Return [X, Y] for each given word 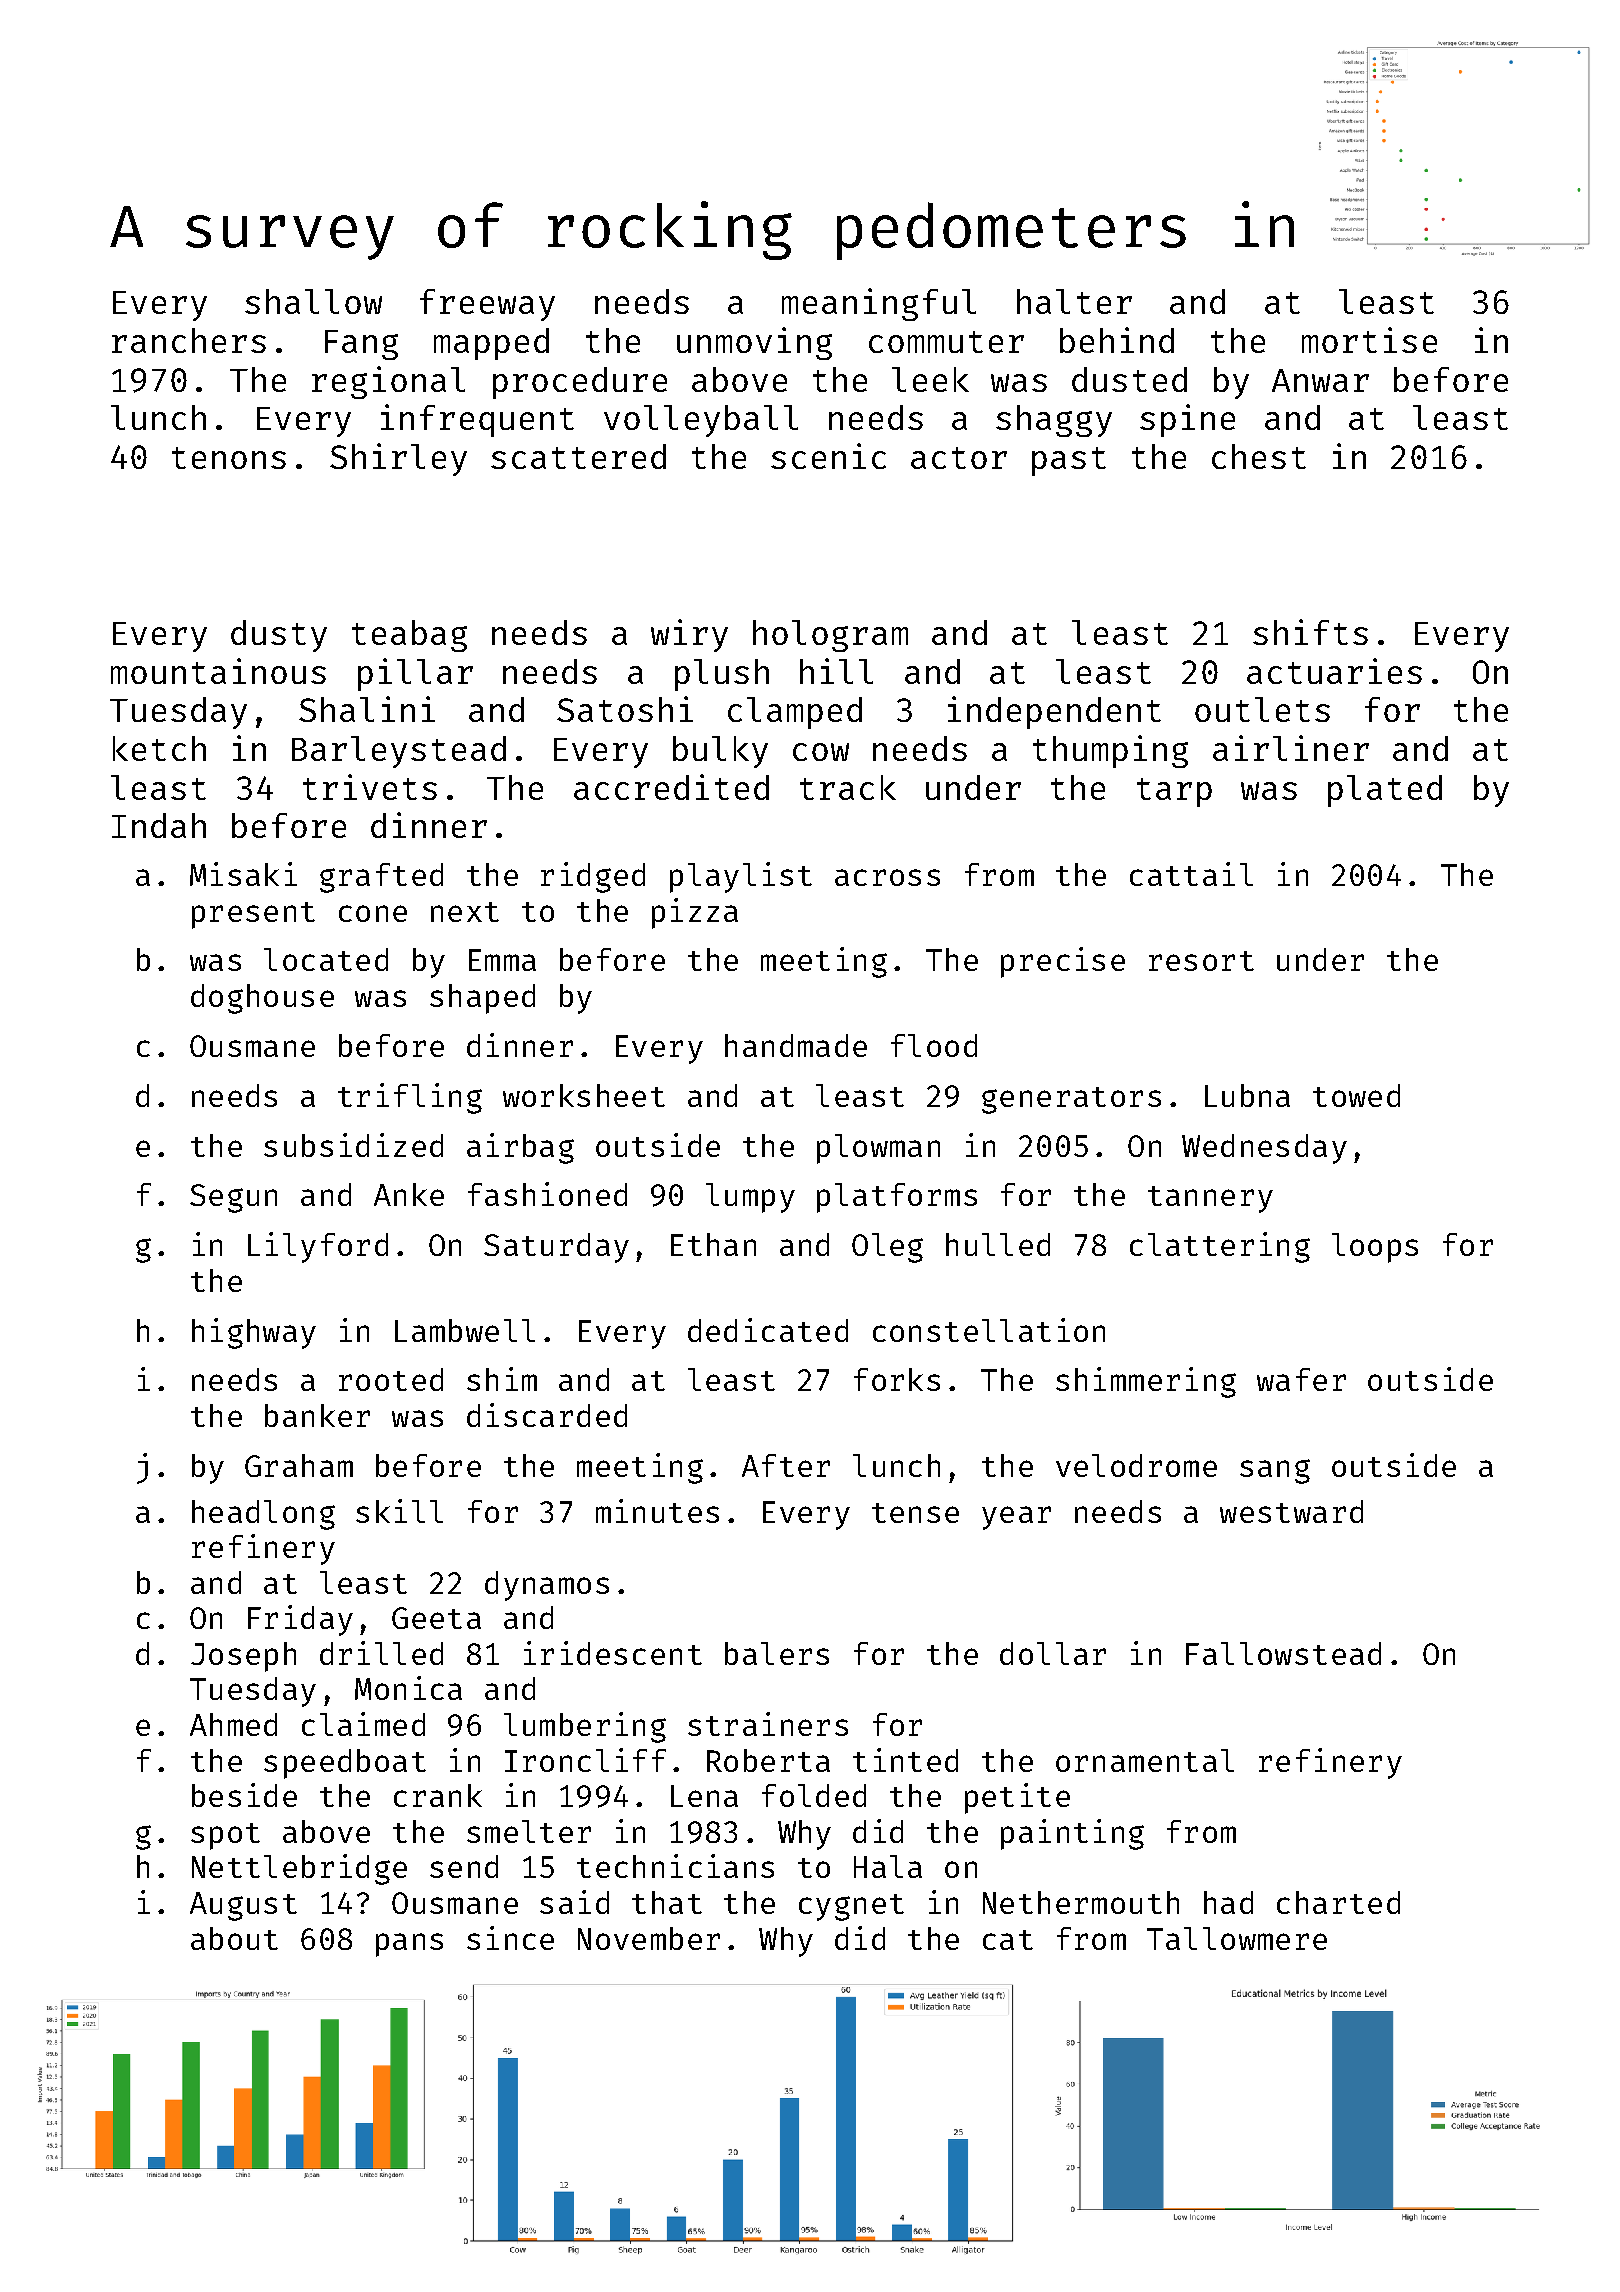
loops [1375, 1248]
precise [1063, 962]
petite [1017, 1798]
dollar [1053, 1653]
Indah [159, 825]
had [1228, 1902]
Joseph [243, 1657]
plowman [878, 1149]
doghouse [262, 999]
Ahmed [233, 1724]
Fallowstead [1283, 1653]
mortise [1369, 340]
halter [1074, 301]
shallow [313, 301]
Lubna [1247, 1095]
